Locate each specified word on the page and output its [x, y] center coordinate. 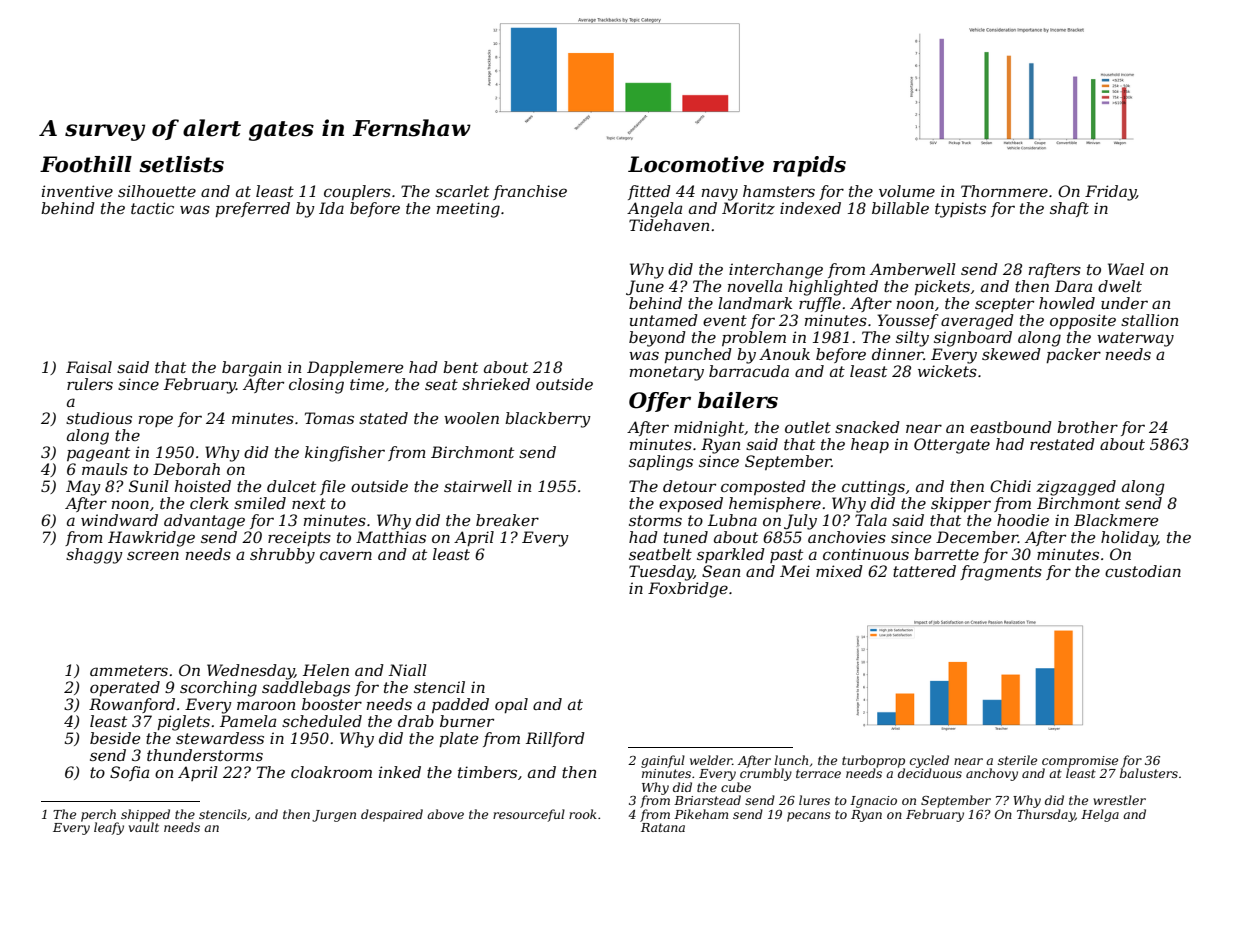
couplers [357, 192]
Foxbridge [688, 590]
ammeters [129, 670]
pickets [942, 287]
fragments [1001, 573]
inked [400, 772]
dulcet [291, 486]
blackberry [548, 420]
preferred [252, 209]
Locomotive [696, 164]
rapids [809, 166]
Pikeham [701, 814]
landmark [755, 303]
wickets [947, 371]
